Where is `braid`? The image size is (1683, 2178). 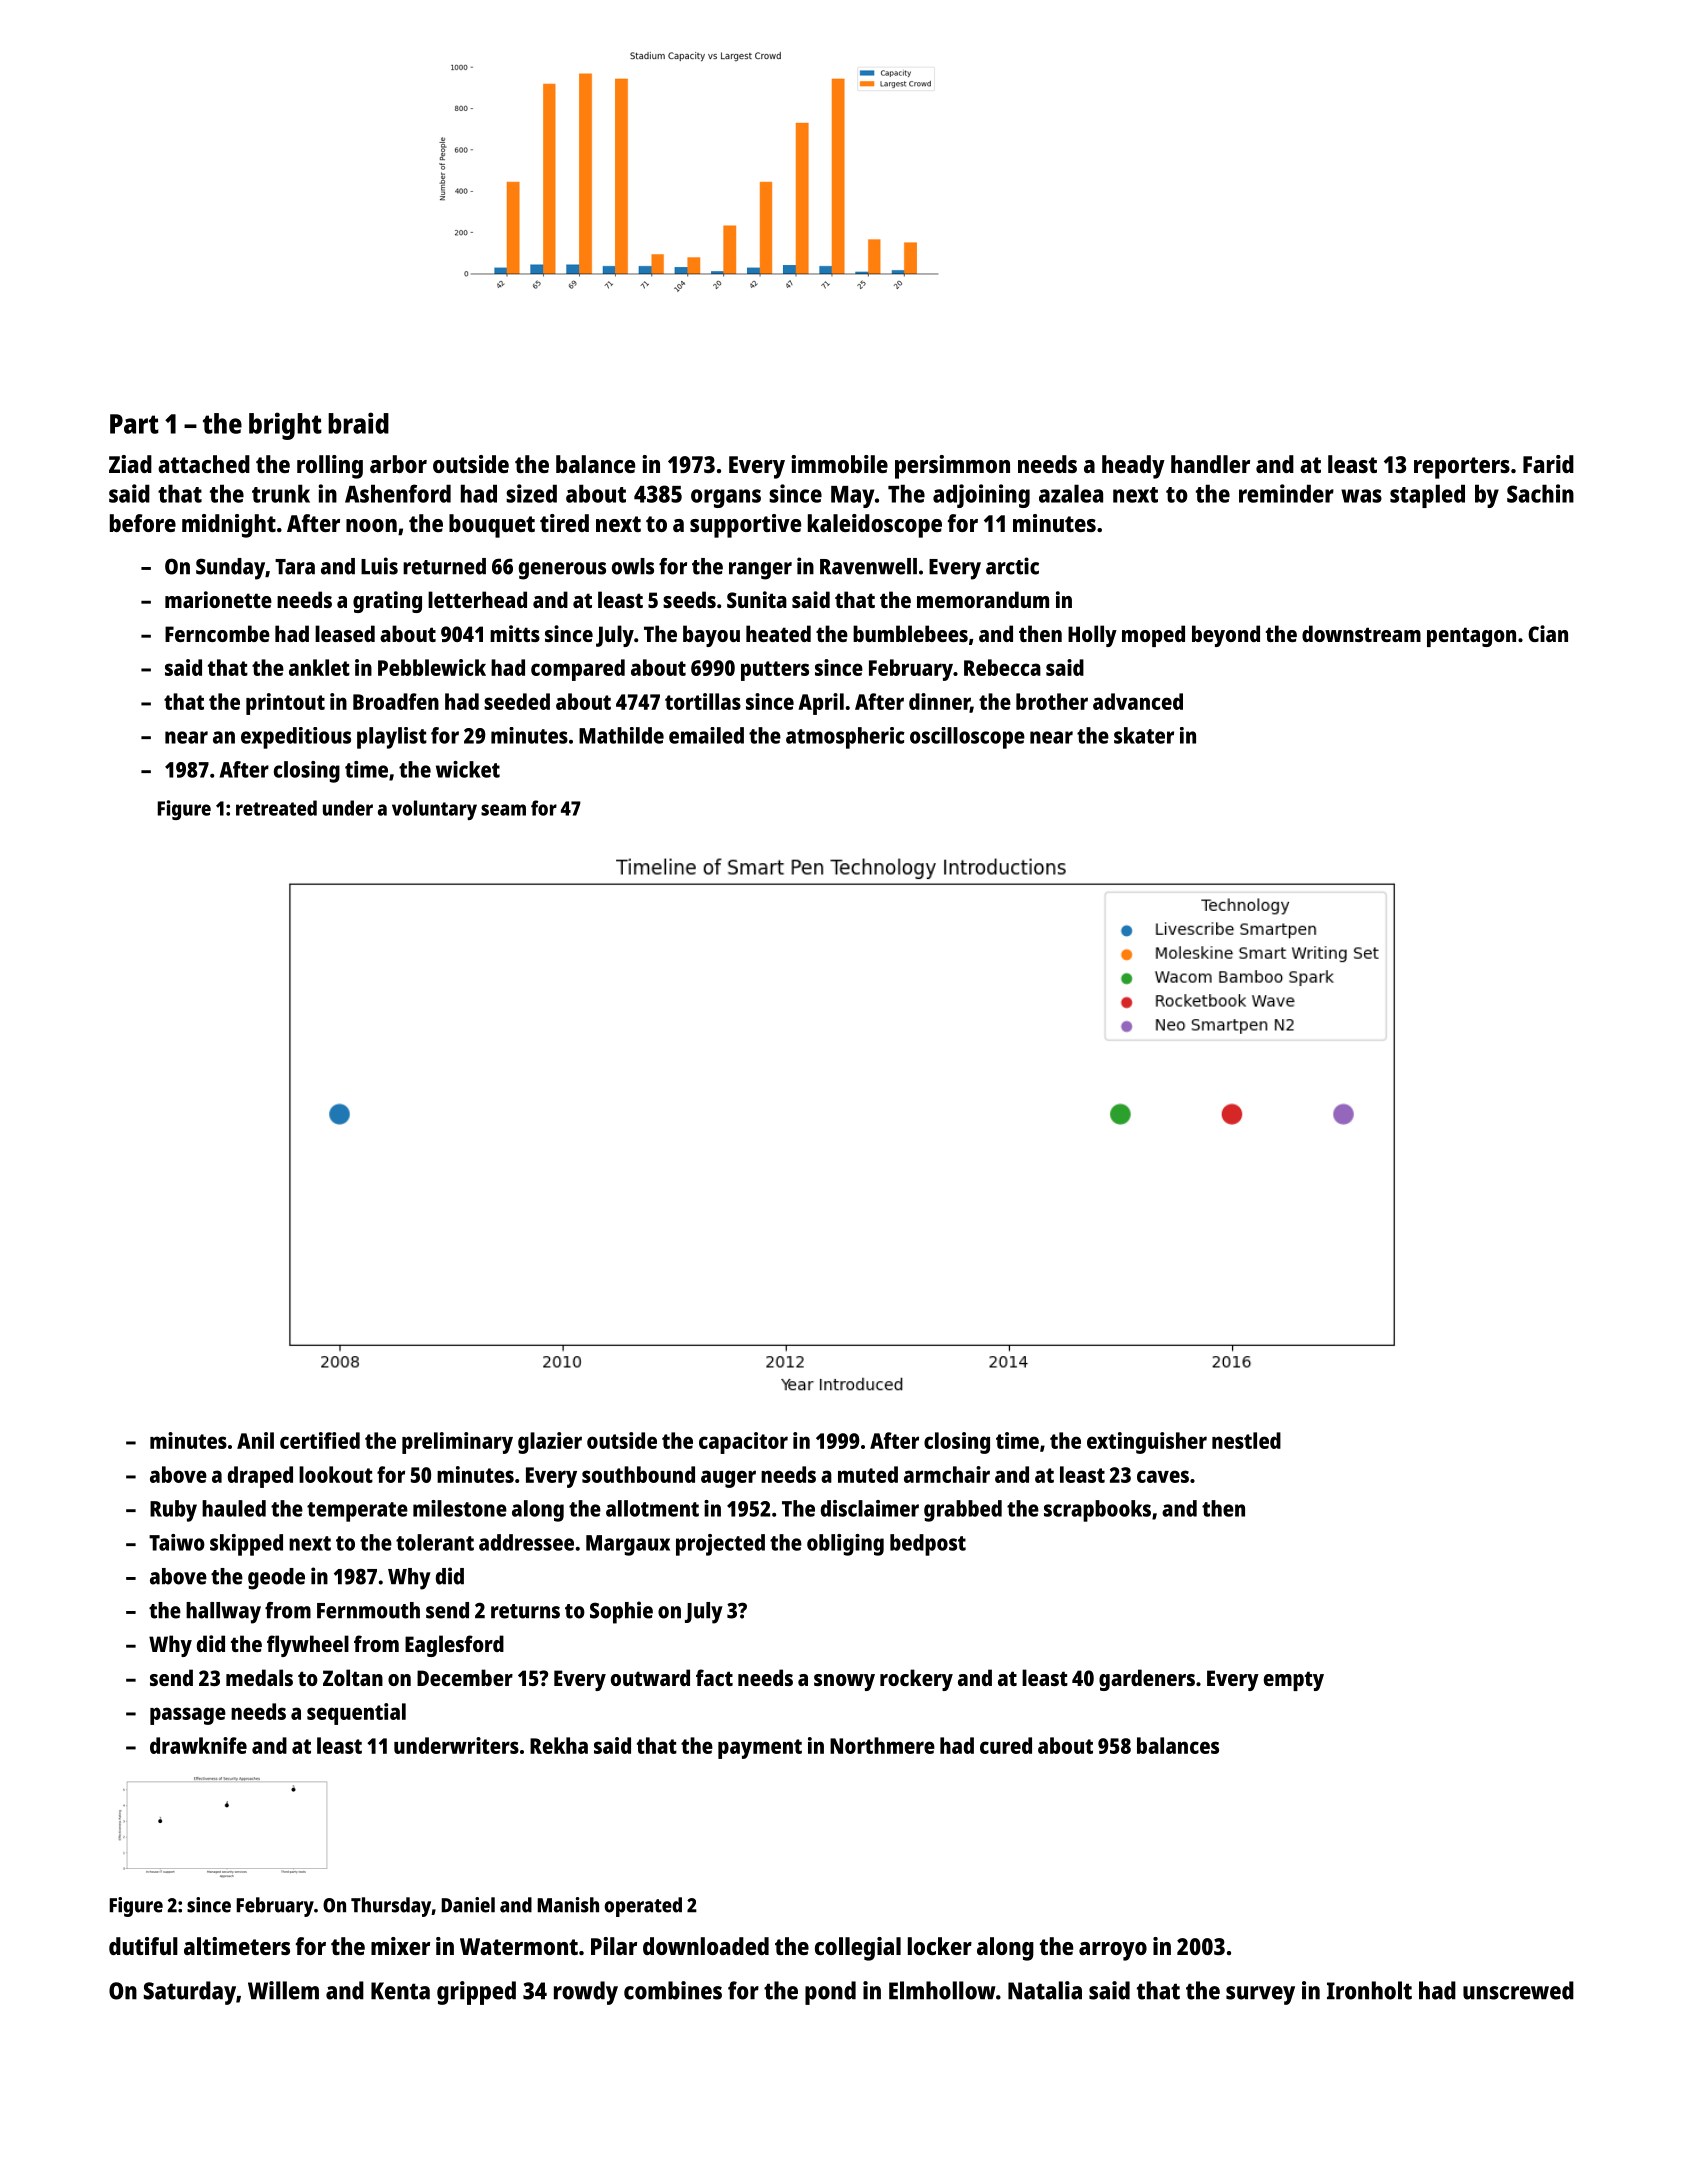 braid is located at coordinates (358, 423).
